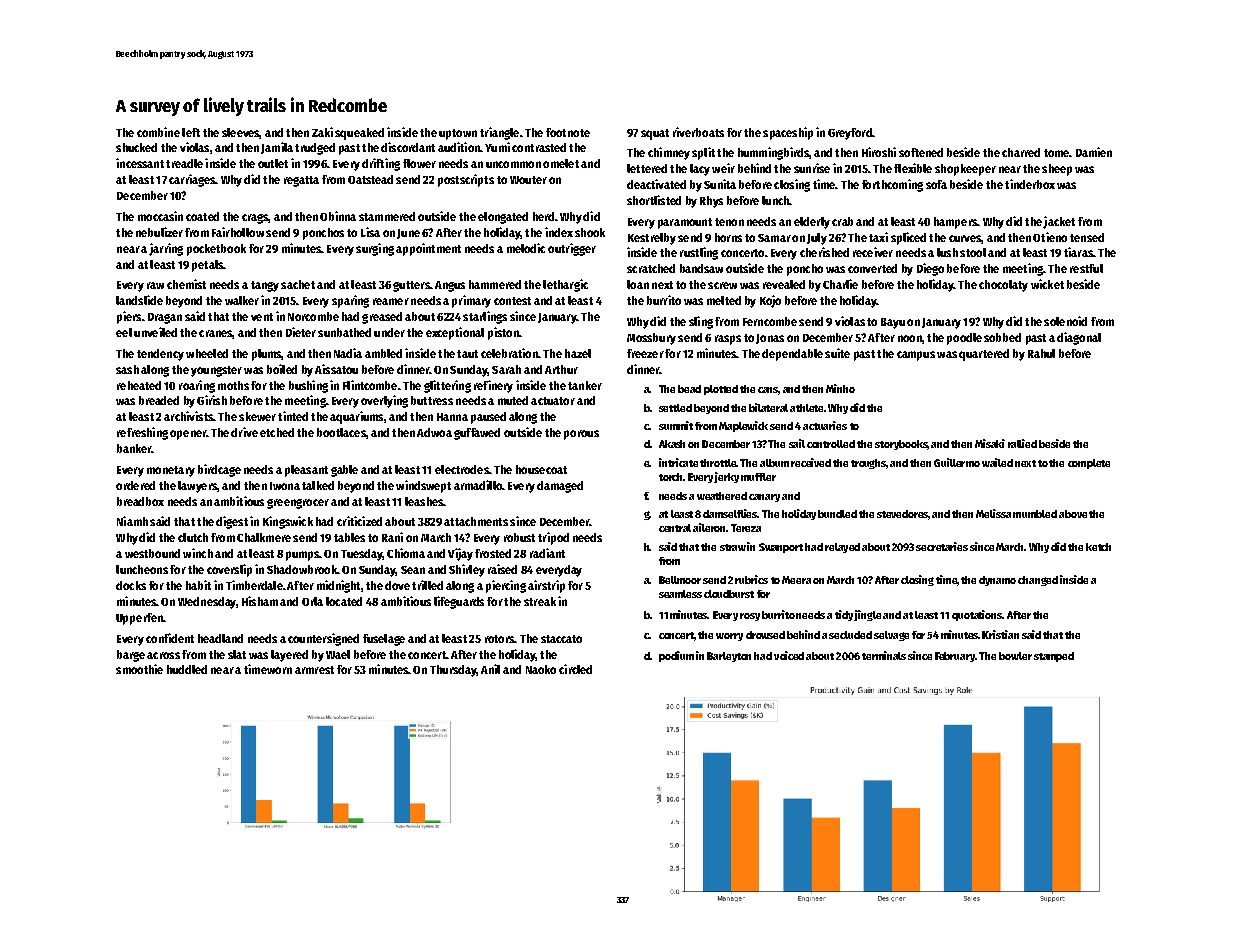  Describe the element at coordinates (568, 132) in the screenshot. I see `footnote` at that location.
